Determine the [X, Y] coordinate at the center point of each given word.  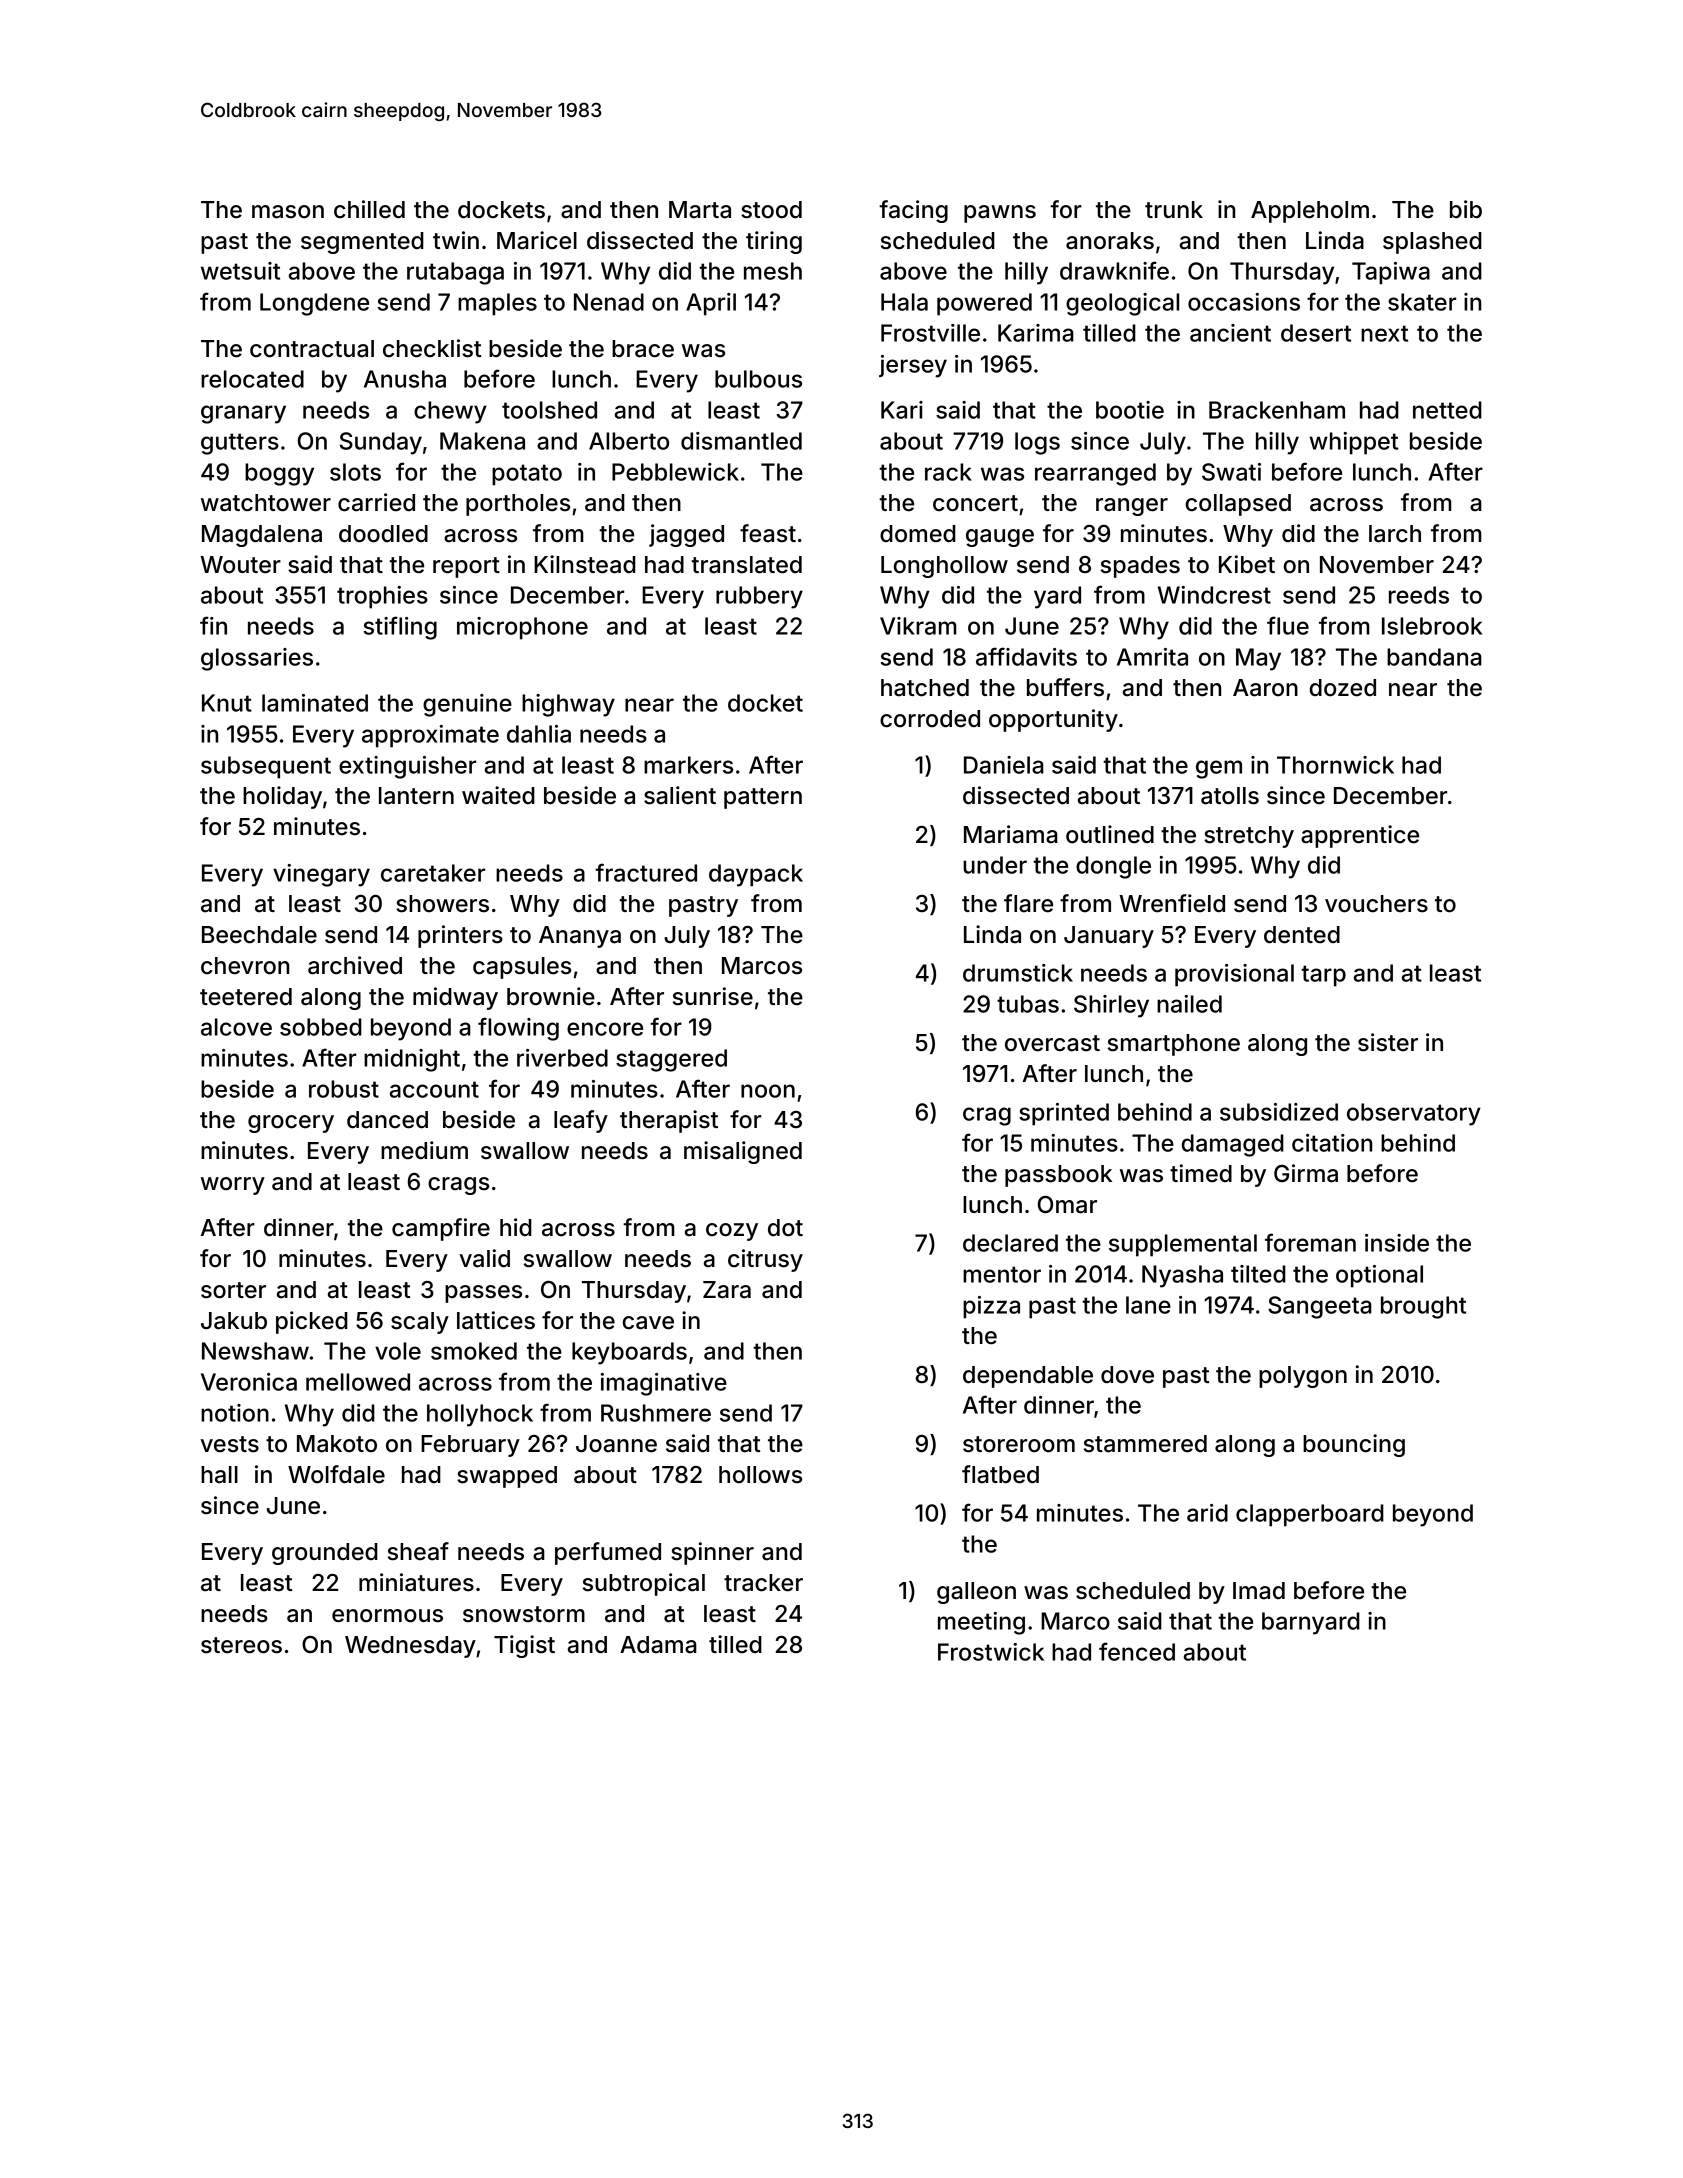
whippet [1353, 443]
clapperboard [1310, 1515]
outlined [1110, 834]
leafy [581, 1121]
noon [768, 1091]
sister [1388, 1042]
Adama [658, 1645]
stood [771, 210]
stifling [400, 628]
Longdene [314, 304]
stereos [241, 1645]
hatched [925, 688]
